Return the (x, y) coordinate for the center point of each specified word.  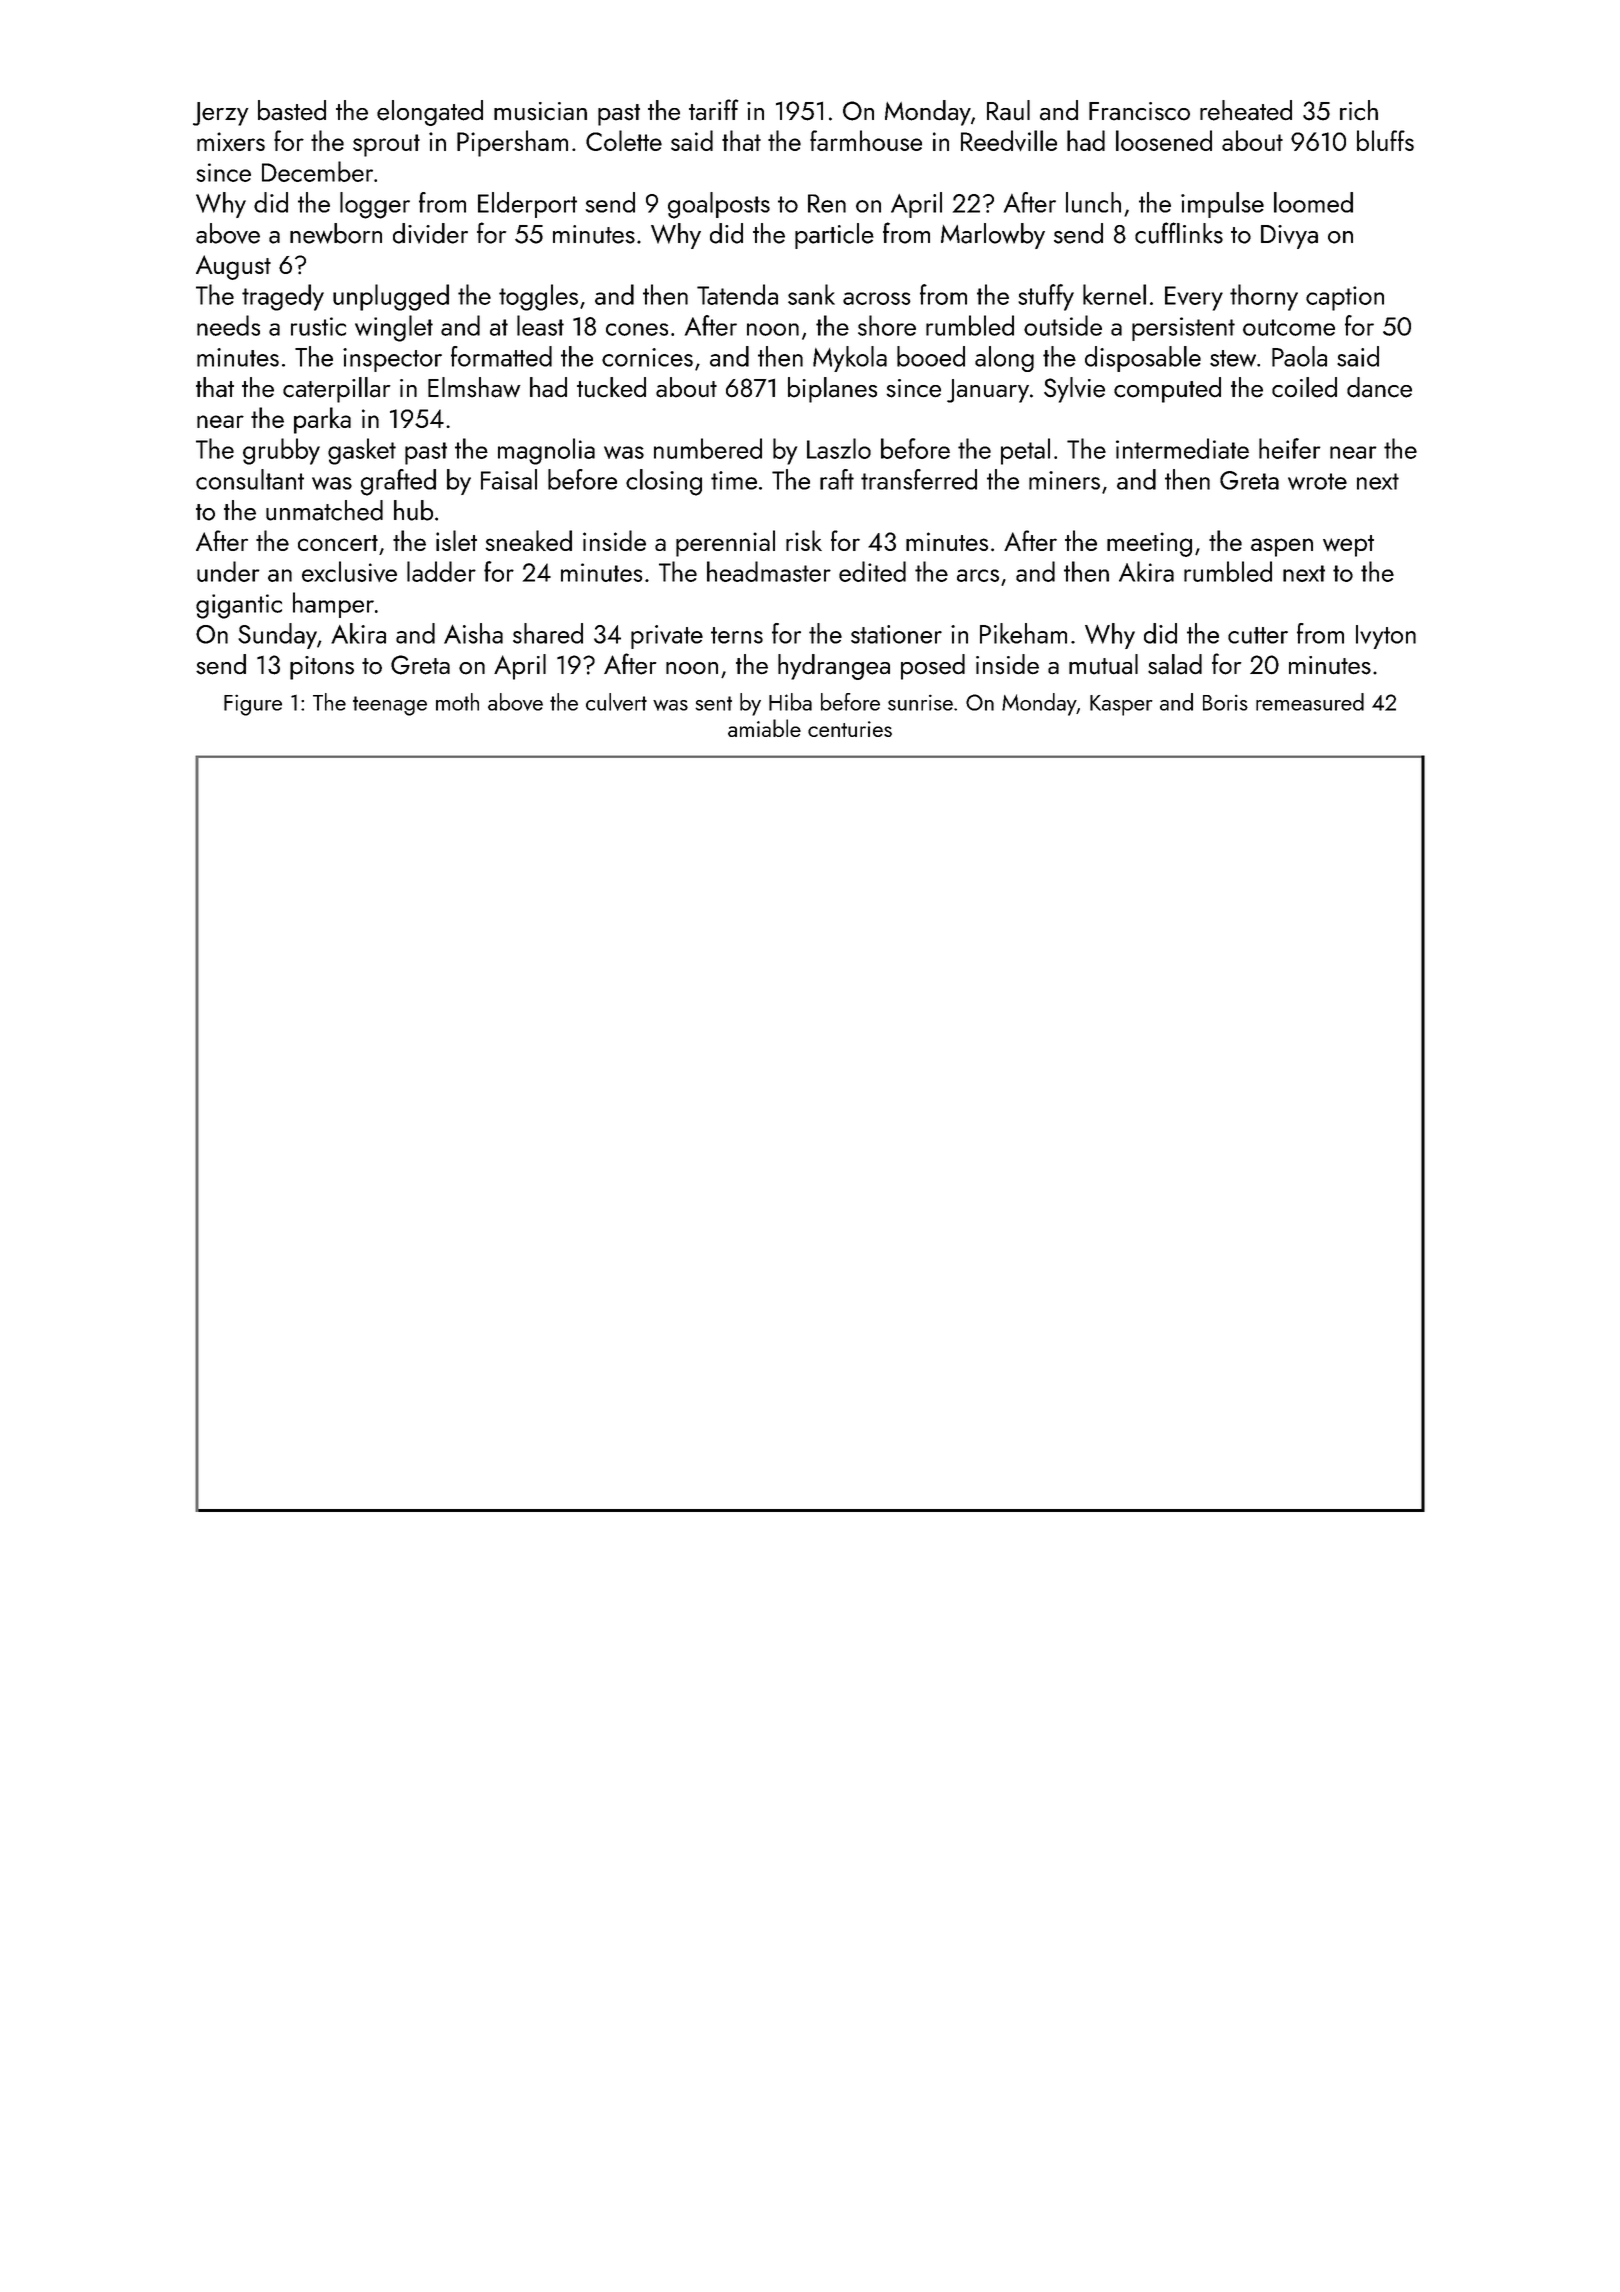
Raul (1008, 110)
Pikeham (1023, 633)
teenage (390, 706)
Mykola (850, 359)
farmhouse (866, 140)
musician (540, 111)
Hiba (790, 702)
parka (322, 420)
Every (1194, 298)
